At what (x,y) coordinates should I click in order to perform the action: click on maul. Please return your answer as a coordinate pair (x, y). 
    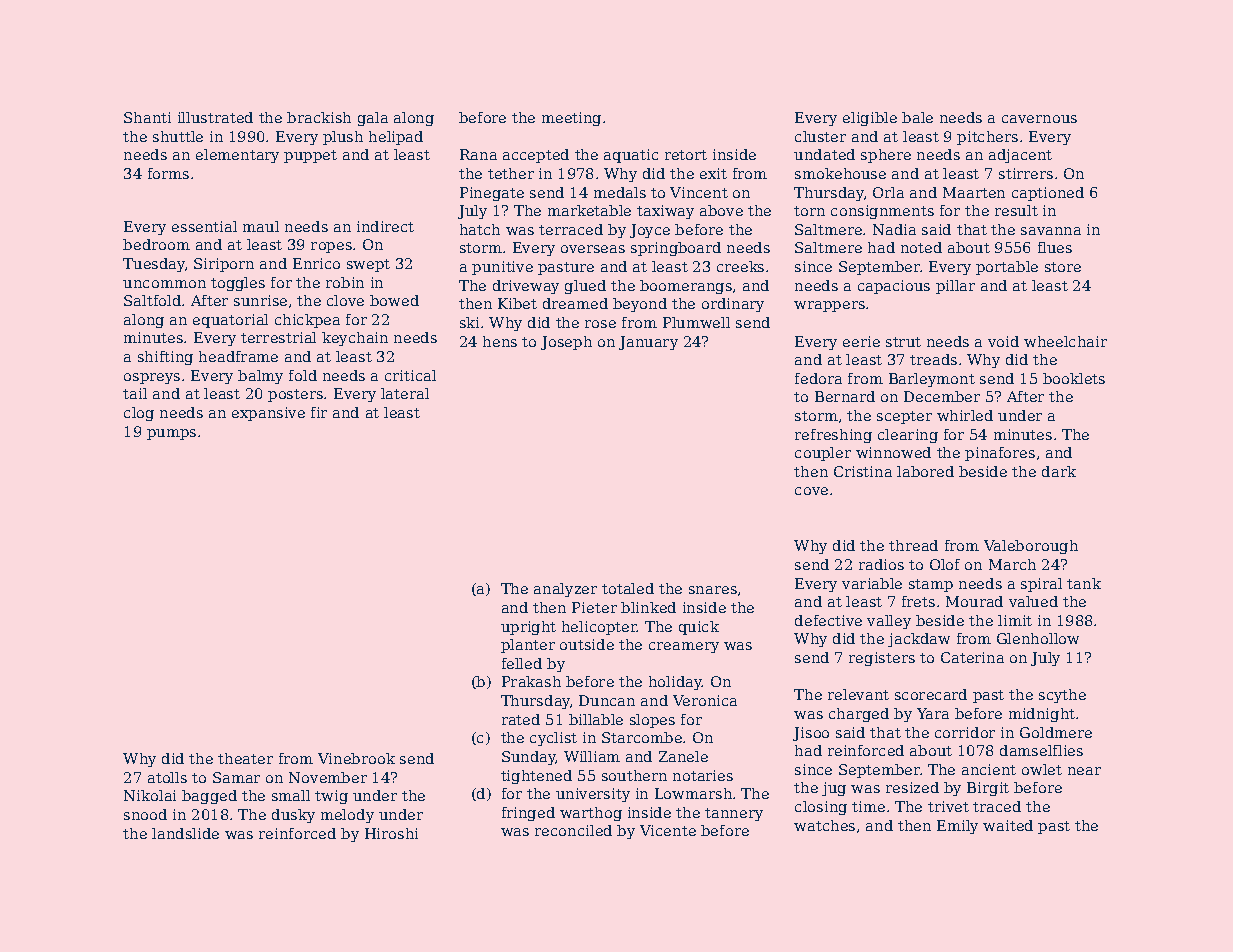
    Looking at the image, I should click on (261, 226).
